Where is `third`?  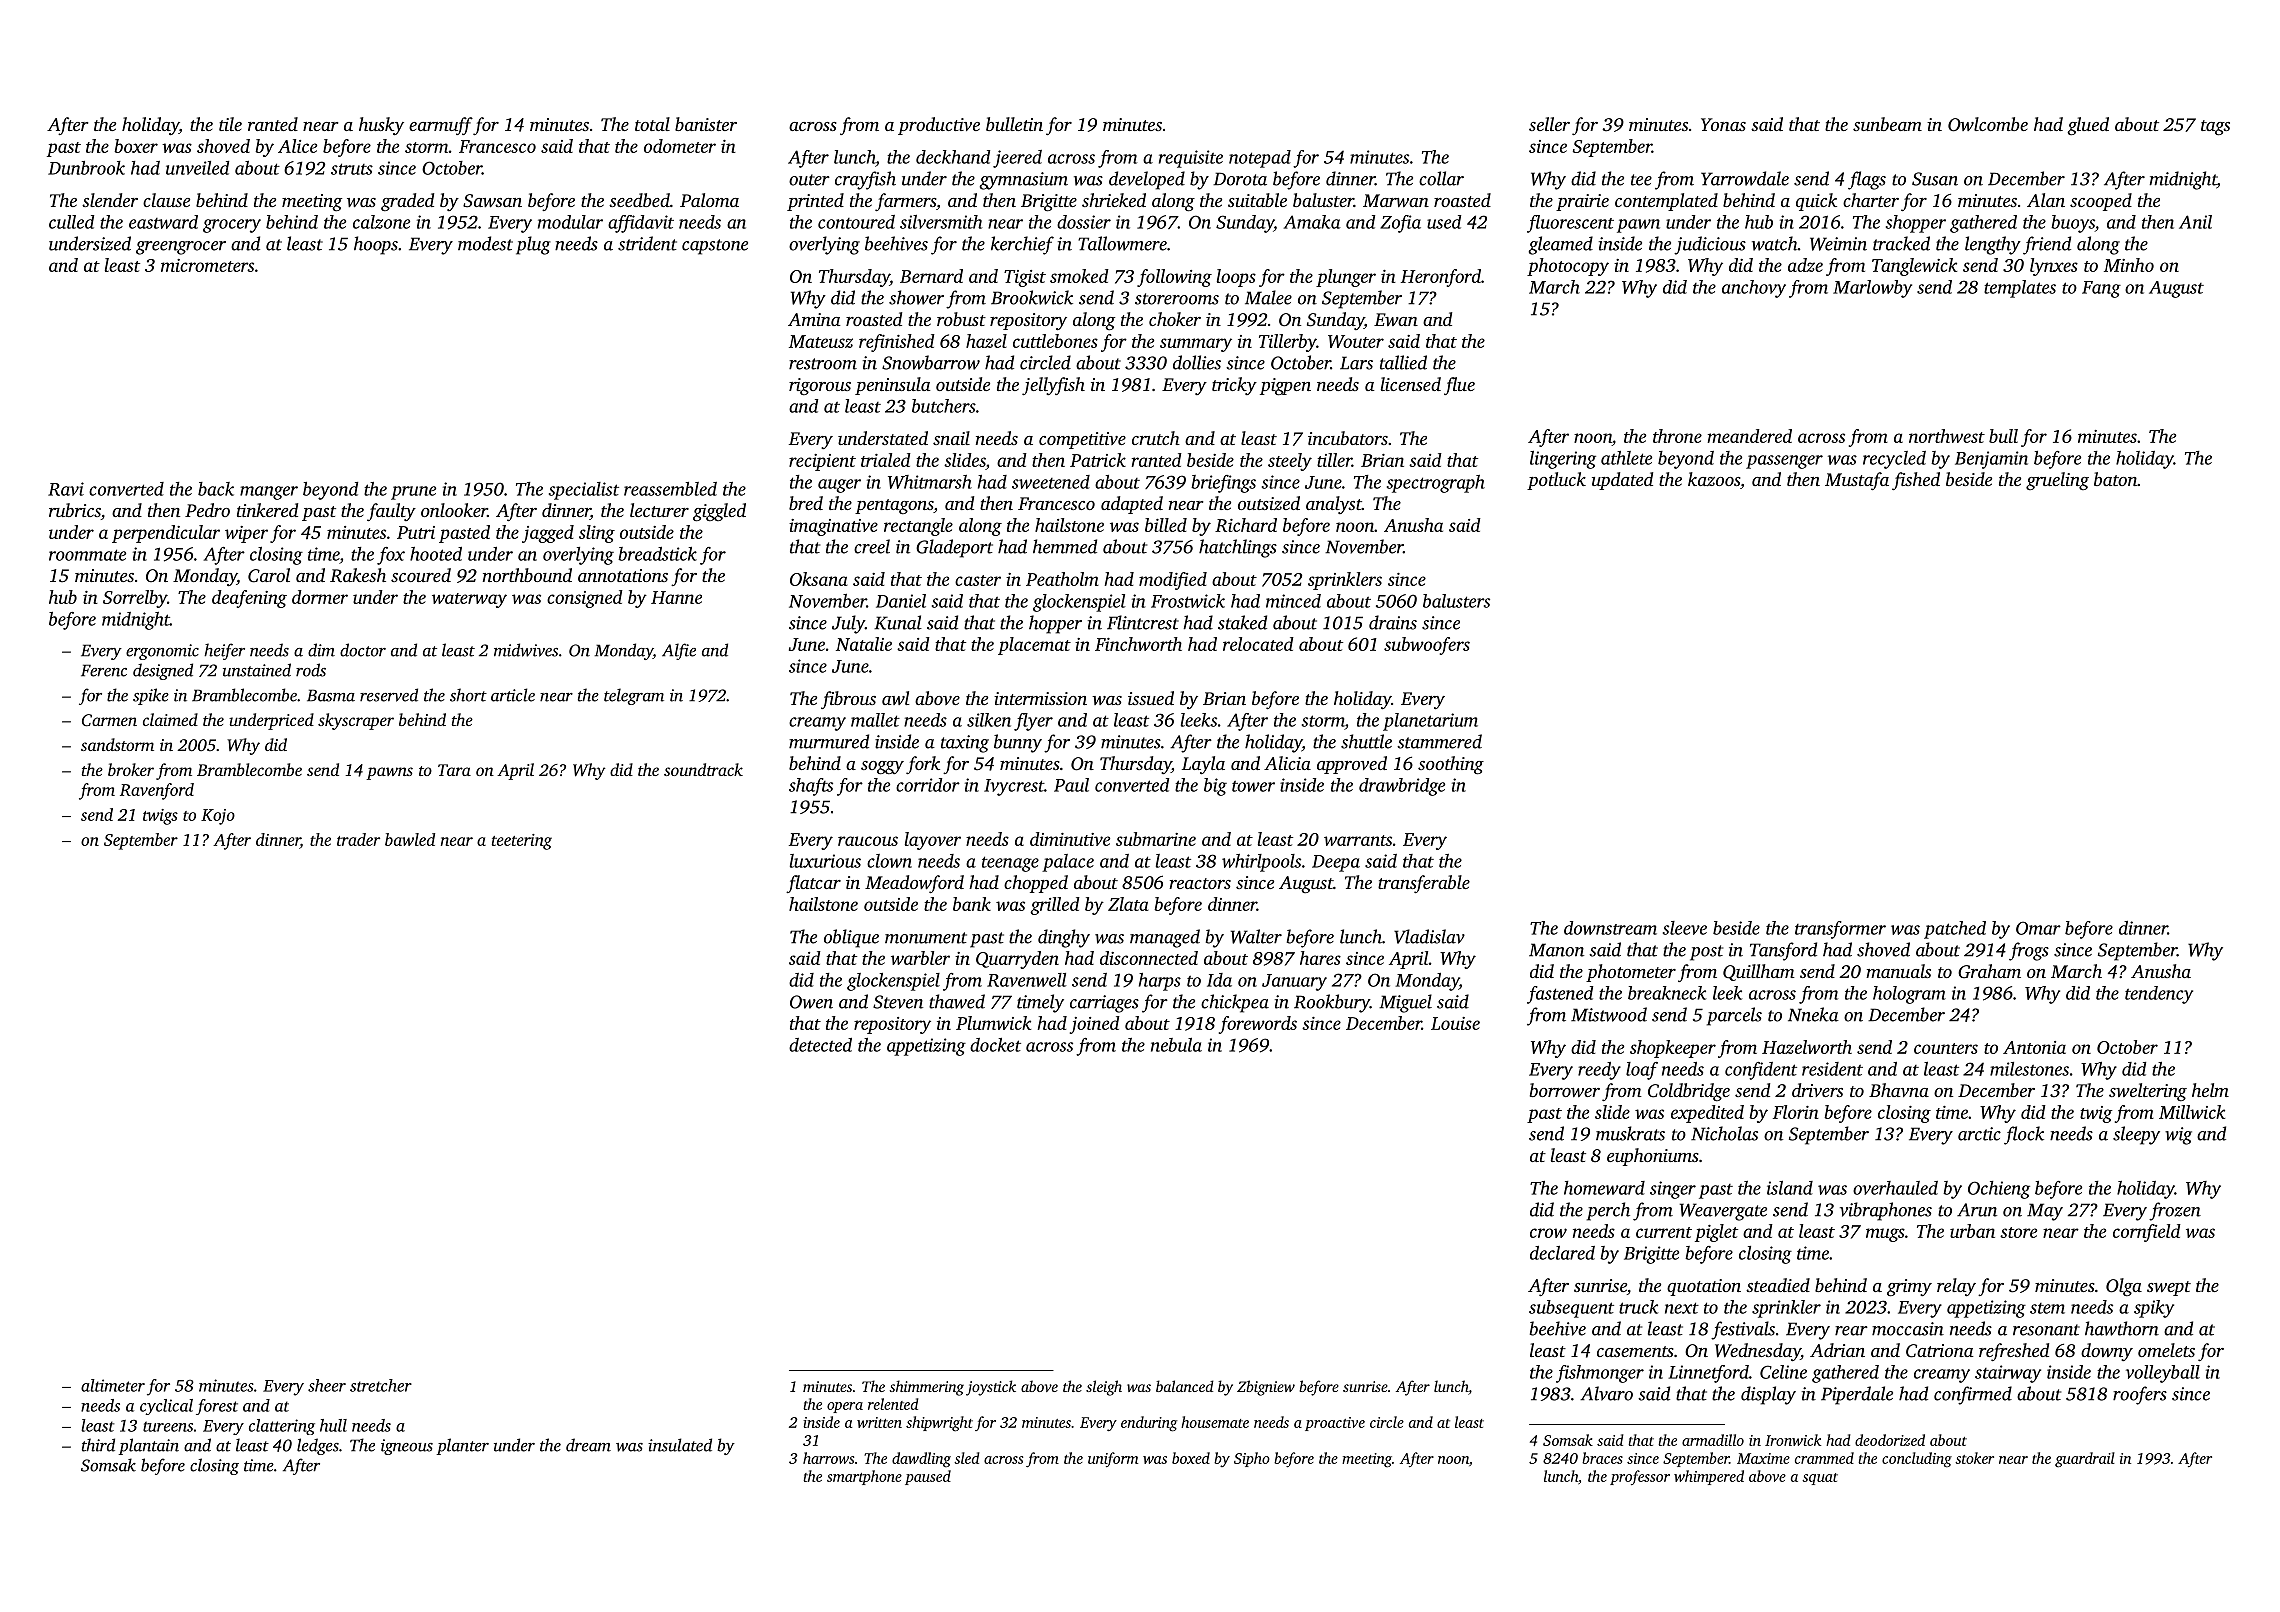
third is located at coordinates (98, 1445).
